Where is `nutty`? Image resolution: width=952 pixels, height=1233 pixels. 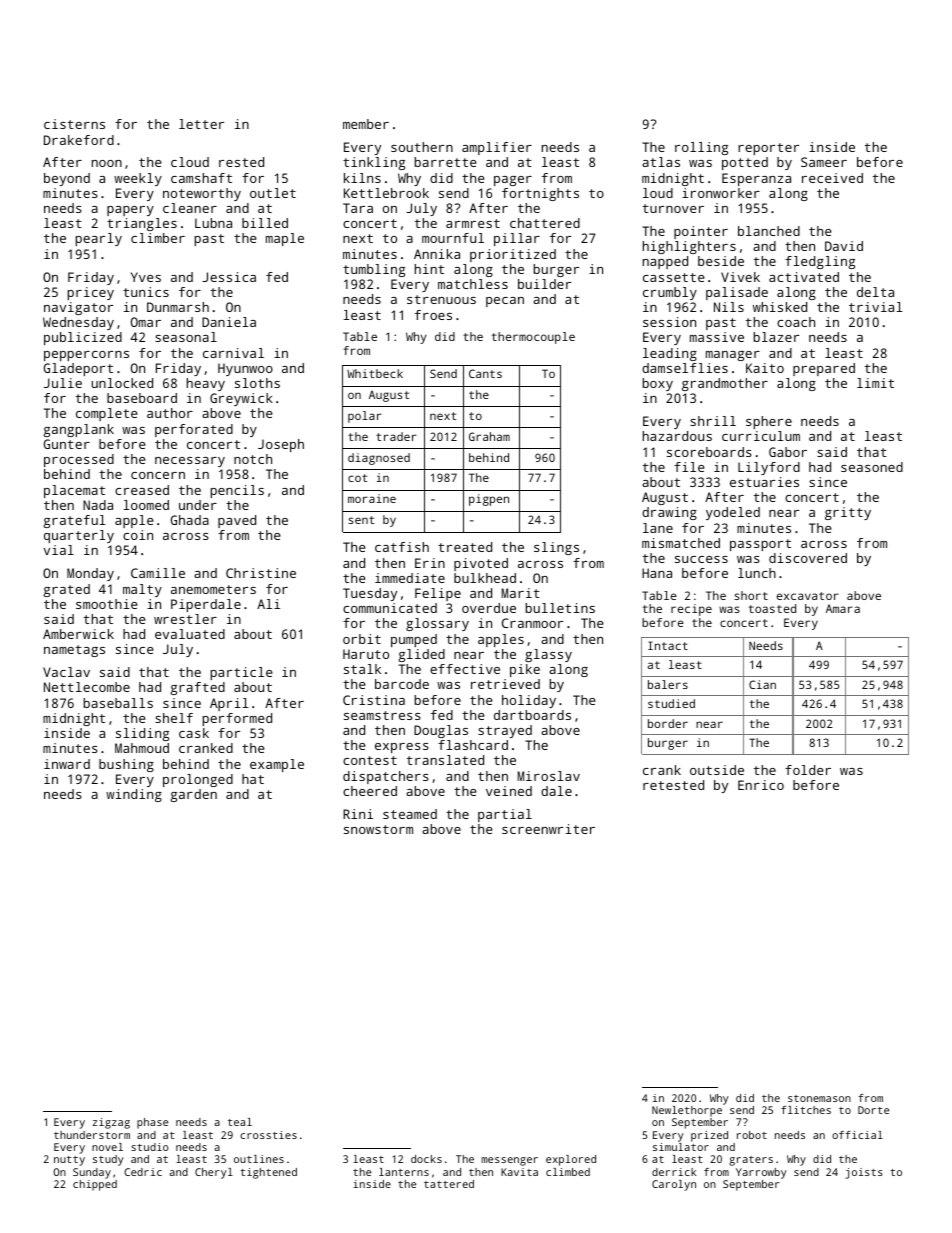
nutty is located at coordinates (69, 1161).
